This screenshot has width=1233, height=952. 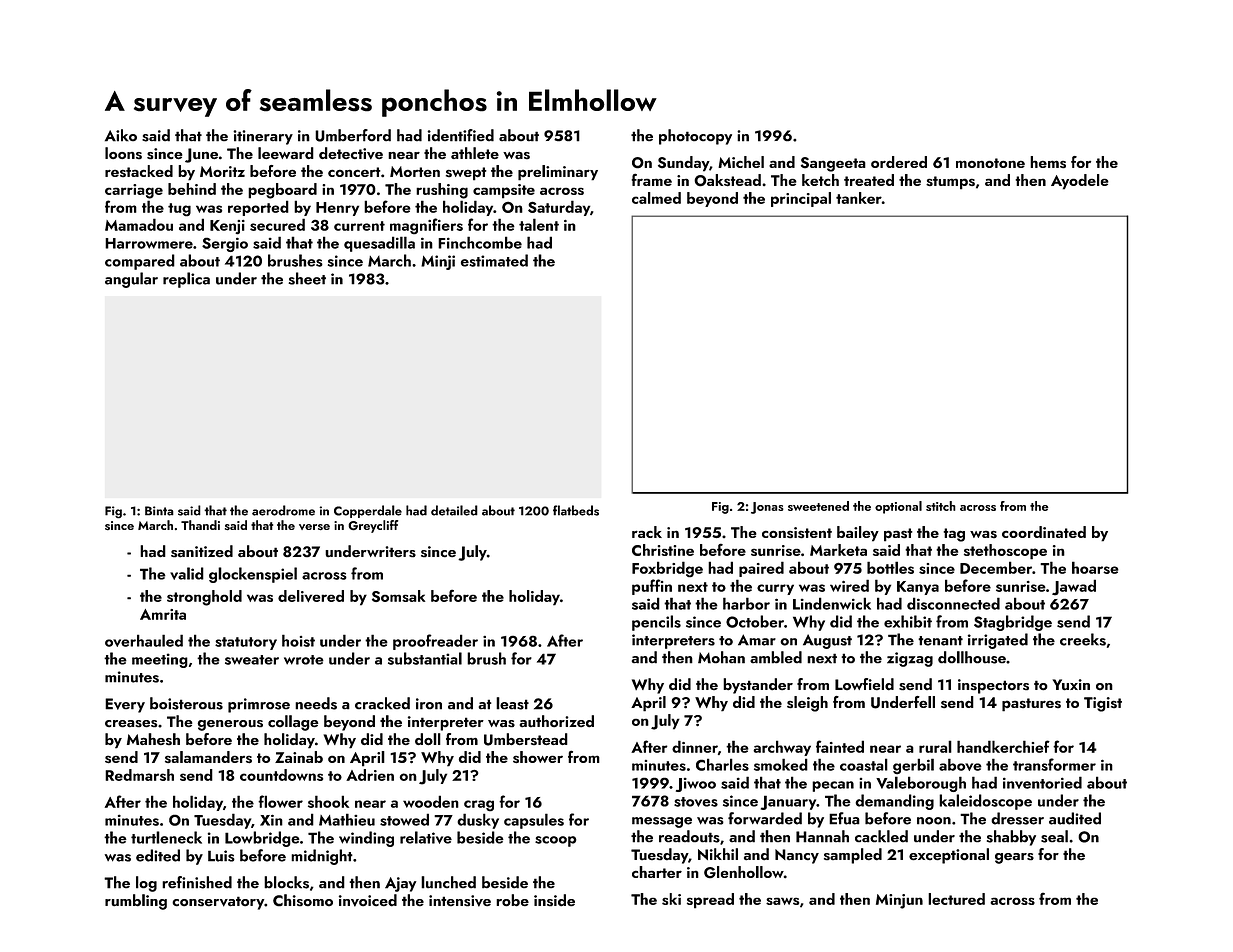 What do you see at coordinates (307, 278) in the screenshot?
I see `sheet` at bounding box center [307, 278].
